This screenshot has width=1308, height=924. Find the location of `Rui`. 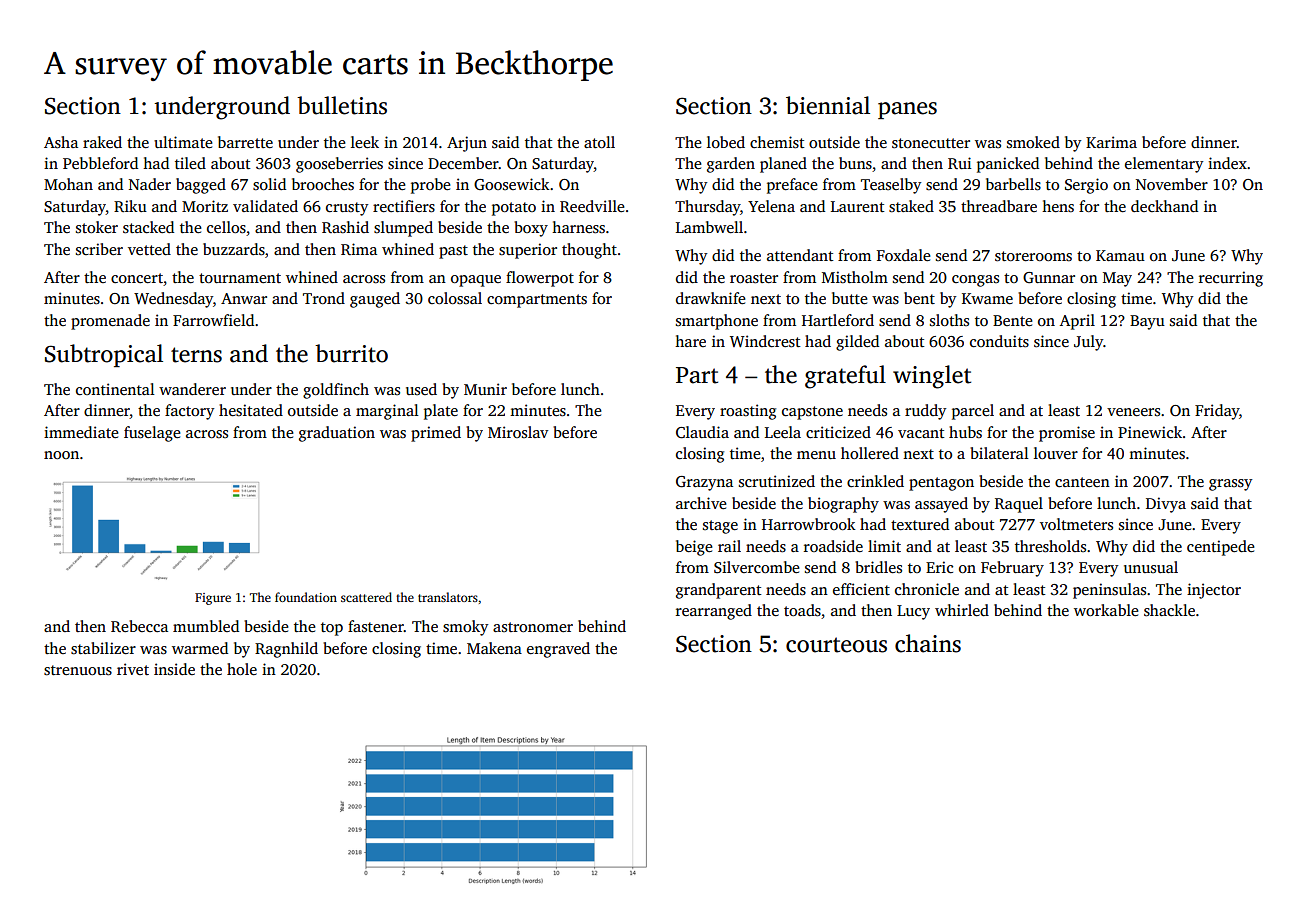

Rui is located at coordinates (959, 163).
